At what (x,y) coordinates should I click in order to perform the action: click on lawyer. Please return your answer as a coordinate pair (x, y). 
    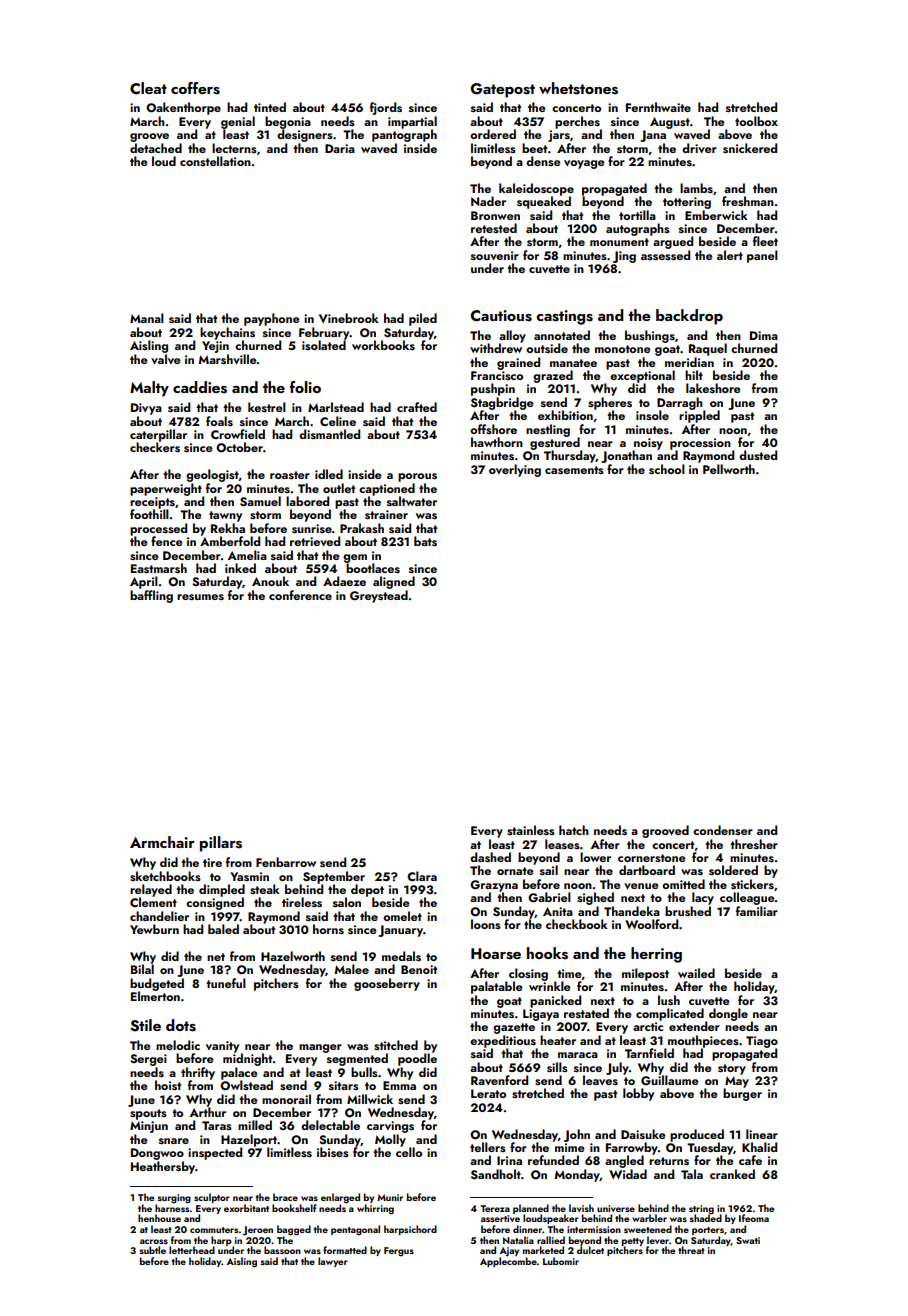
    Looking at the image, I should click on (333, 1262).
